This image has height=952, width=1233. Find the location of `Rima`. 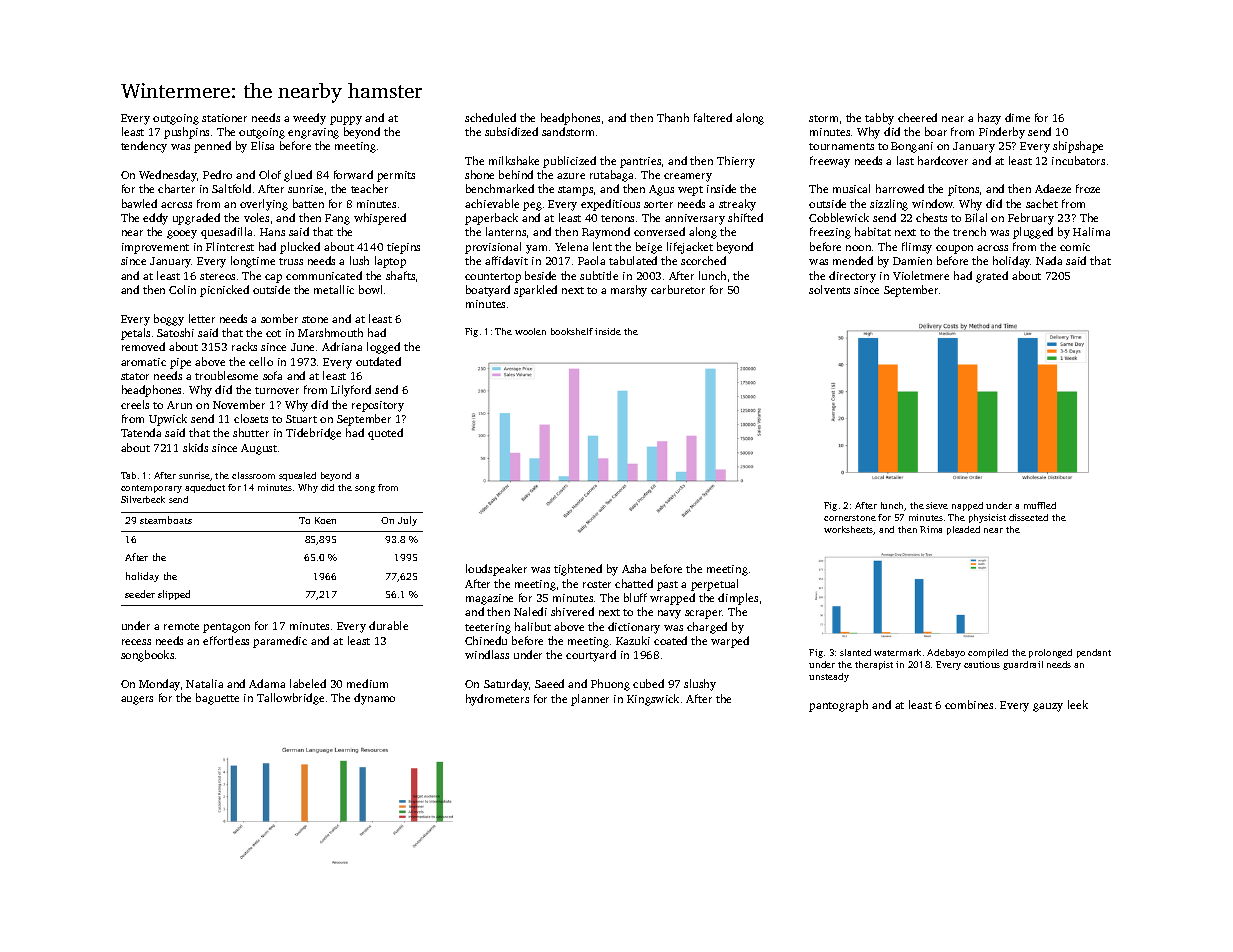

Rima is located at coordinates (931, 529).
